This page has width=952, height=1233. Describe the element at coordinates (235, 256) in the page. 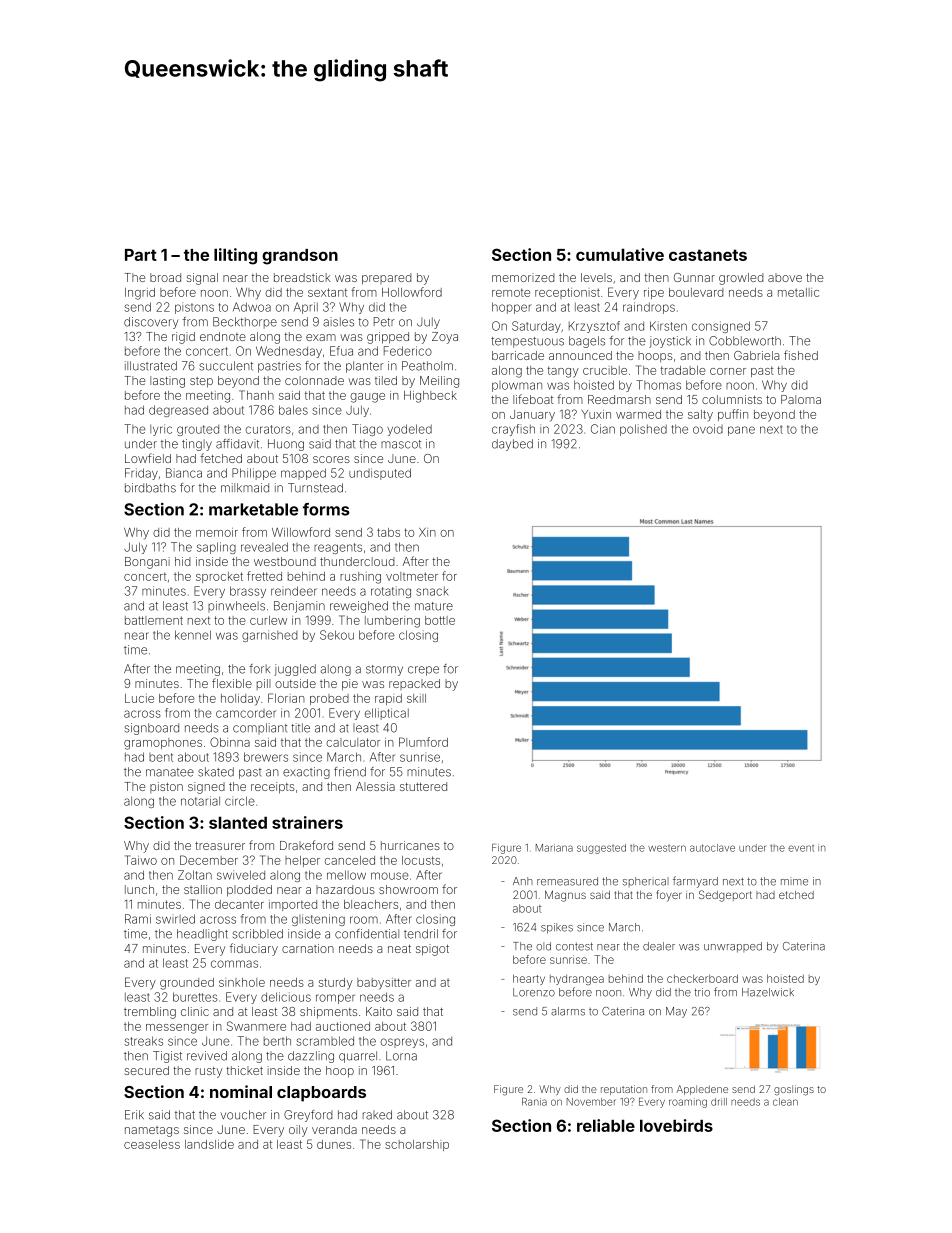

I see `lilting` at that location.
